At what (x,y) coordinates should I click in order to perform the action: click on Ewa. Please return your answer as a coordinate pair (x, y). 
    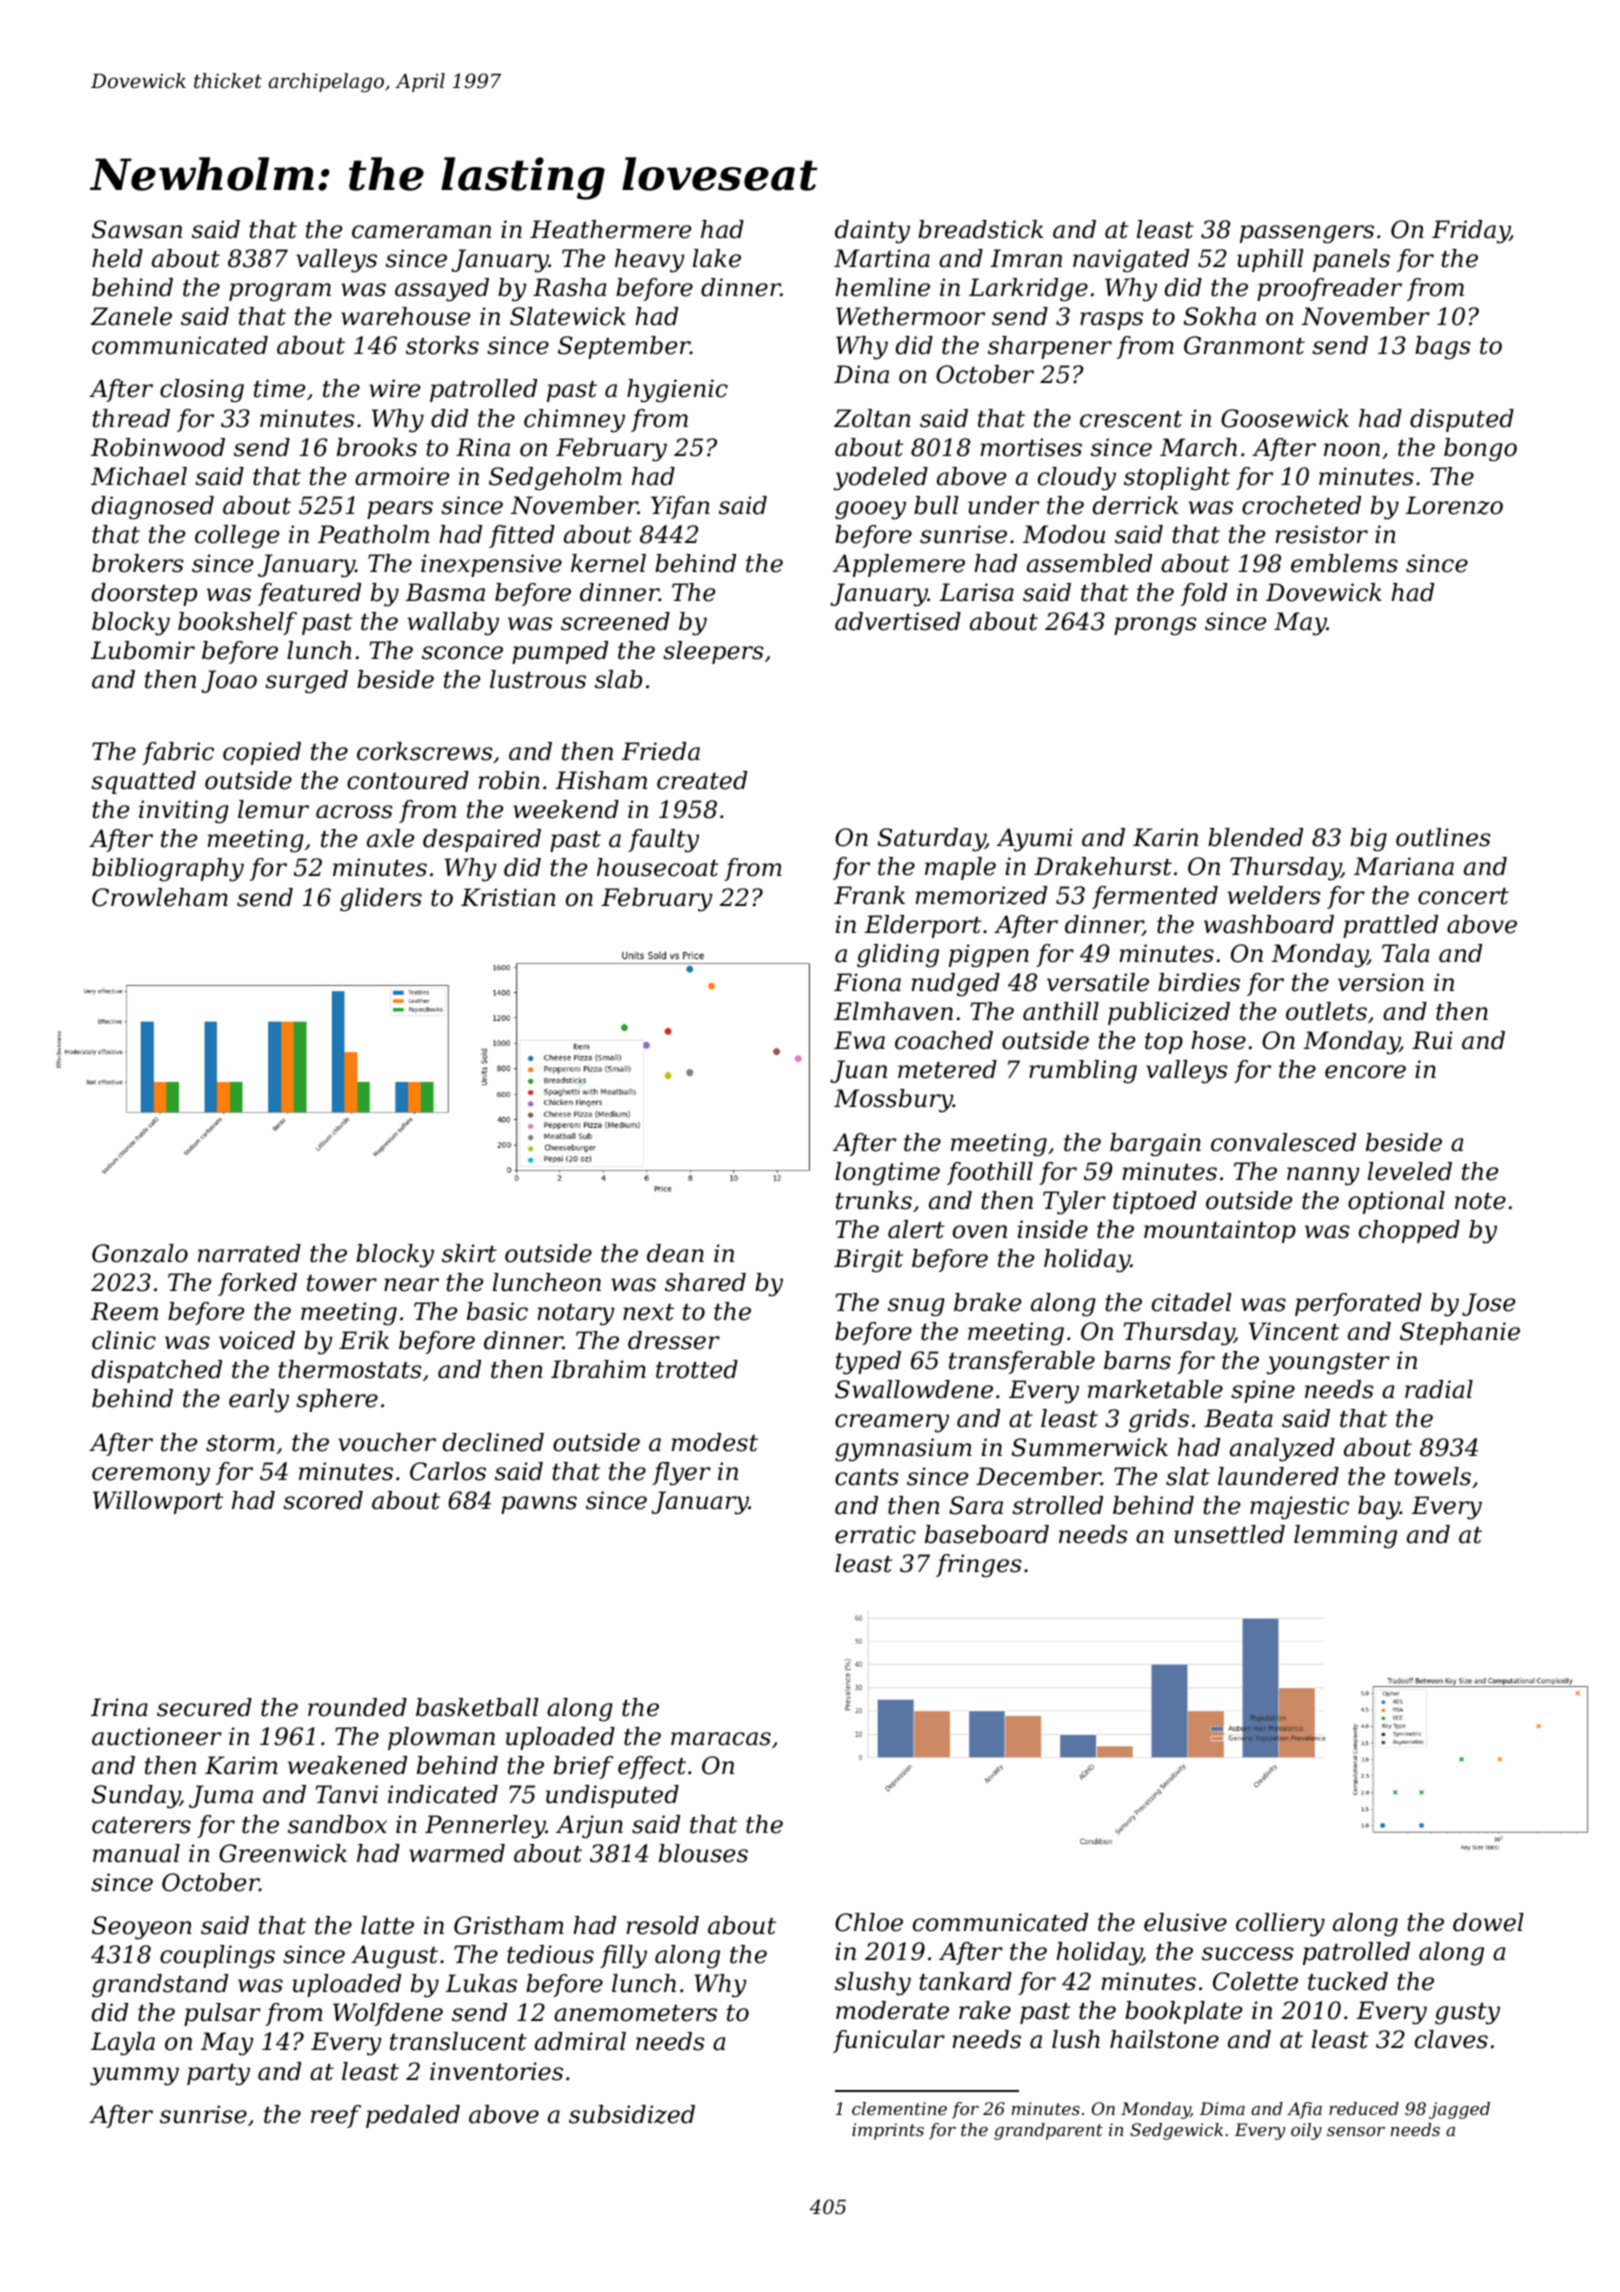
    Looking at the image, I should click on (859, 1040).
